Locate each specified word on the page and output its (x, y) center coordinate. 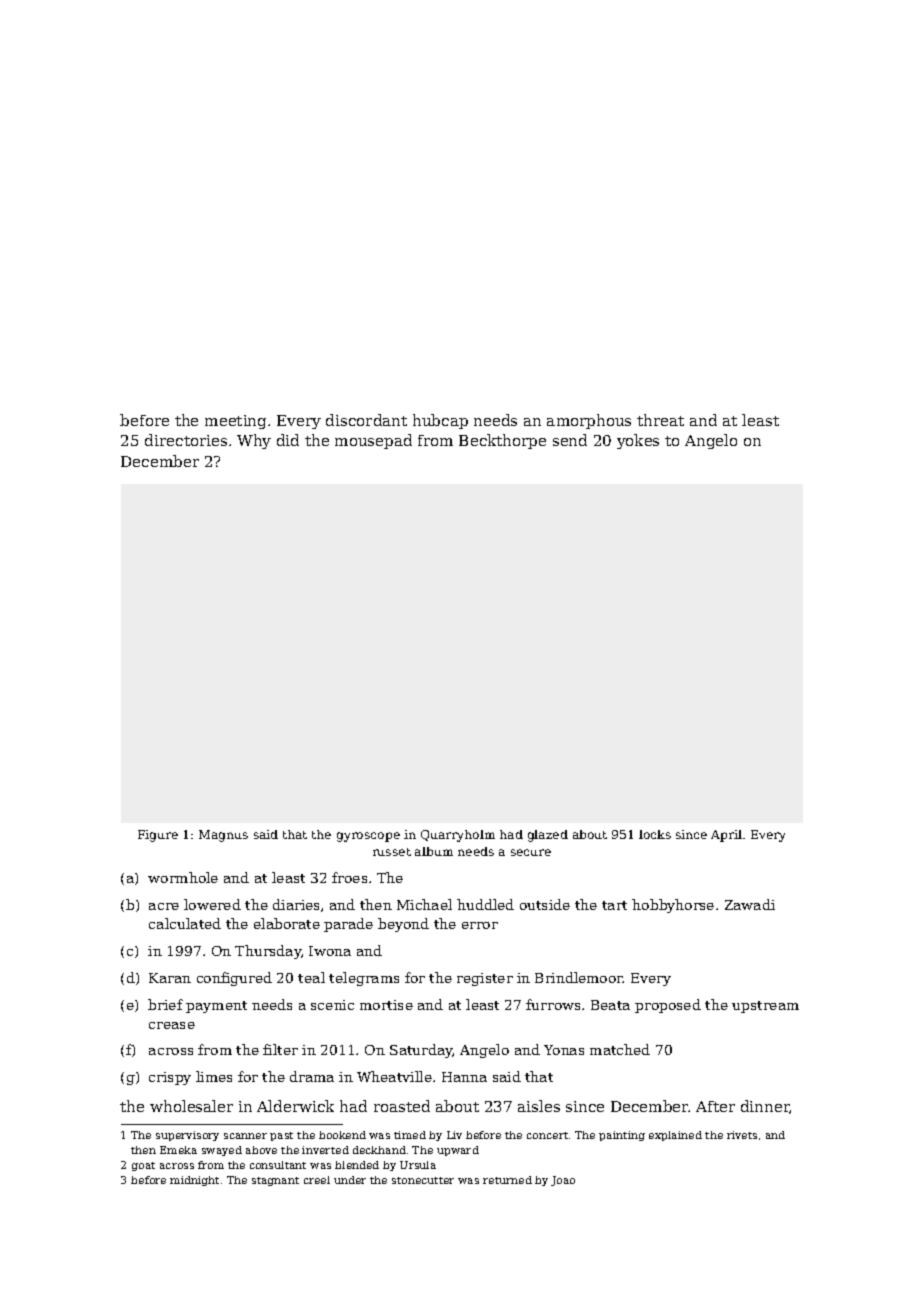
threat (660, 420)
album (434, 851)
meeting (235, 422)
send (570, 440)
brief (165, 1004)
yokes (638, 441)
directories (186, 440)
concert (547, 1135)
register (485, 979)
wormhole (183, 877)
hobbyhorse (673, 906)
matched (620, 1049)
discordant (366, 420)
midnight (194, 1181)
